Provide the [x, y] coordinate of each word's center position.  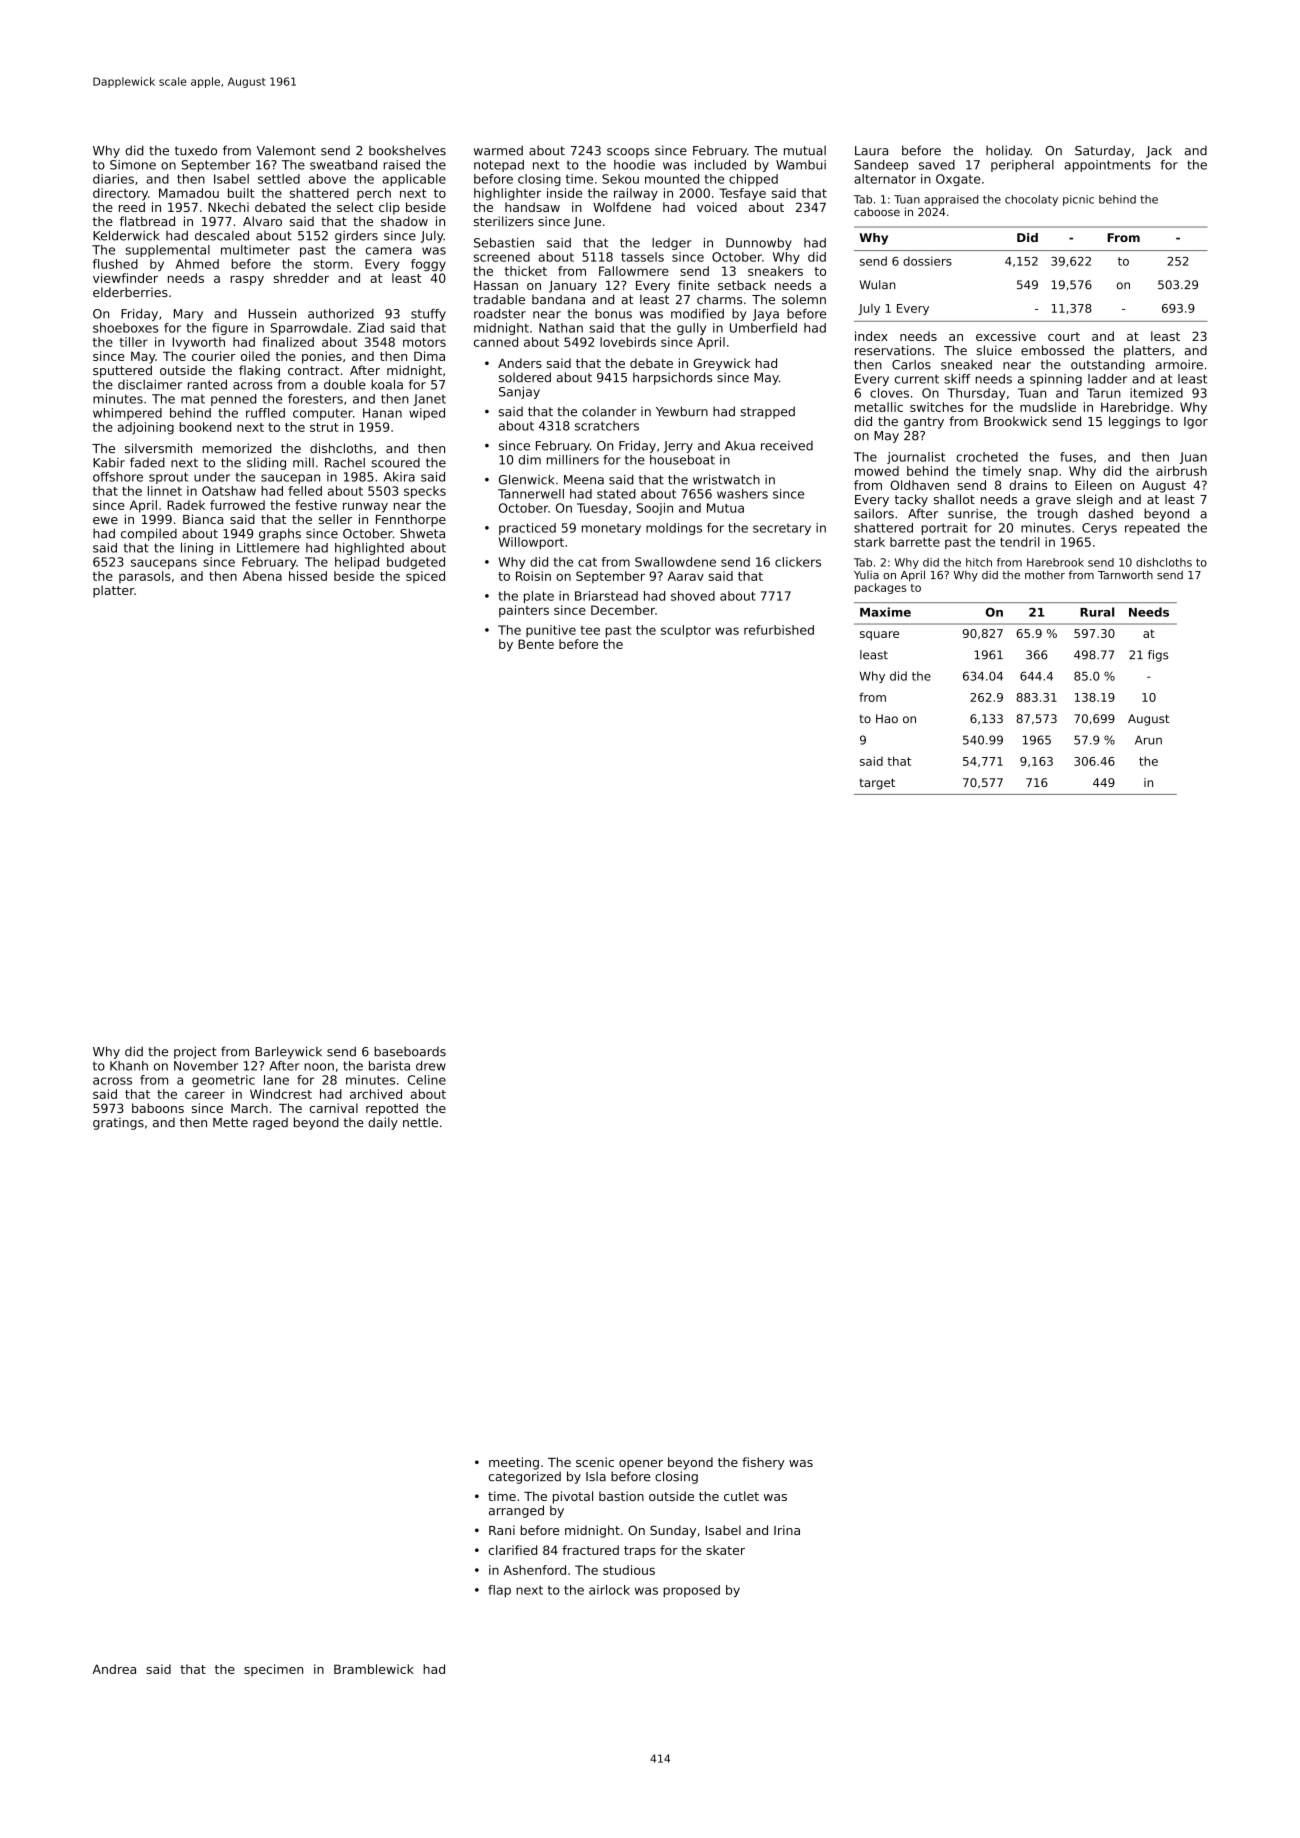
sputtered [122, 371]
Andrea [114, 1669]
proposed [691, 1591]
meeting [514, 1463]
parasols [145, 577]
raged [270, 1124]
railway [636, 194]
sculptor [686, 631]
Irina [787, 1530]
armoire [1179, 365]
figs [1158, 656]
